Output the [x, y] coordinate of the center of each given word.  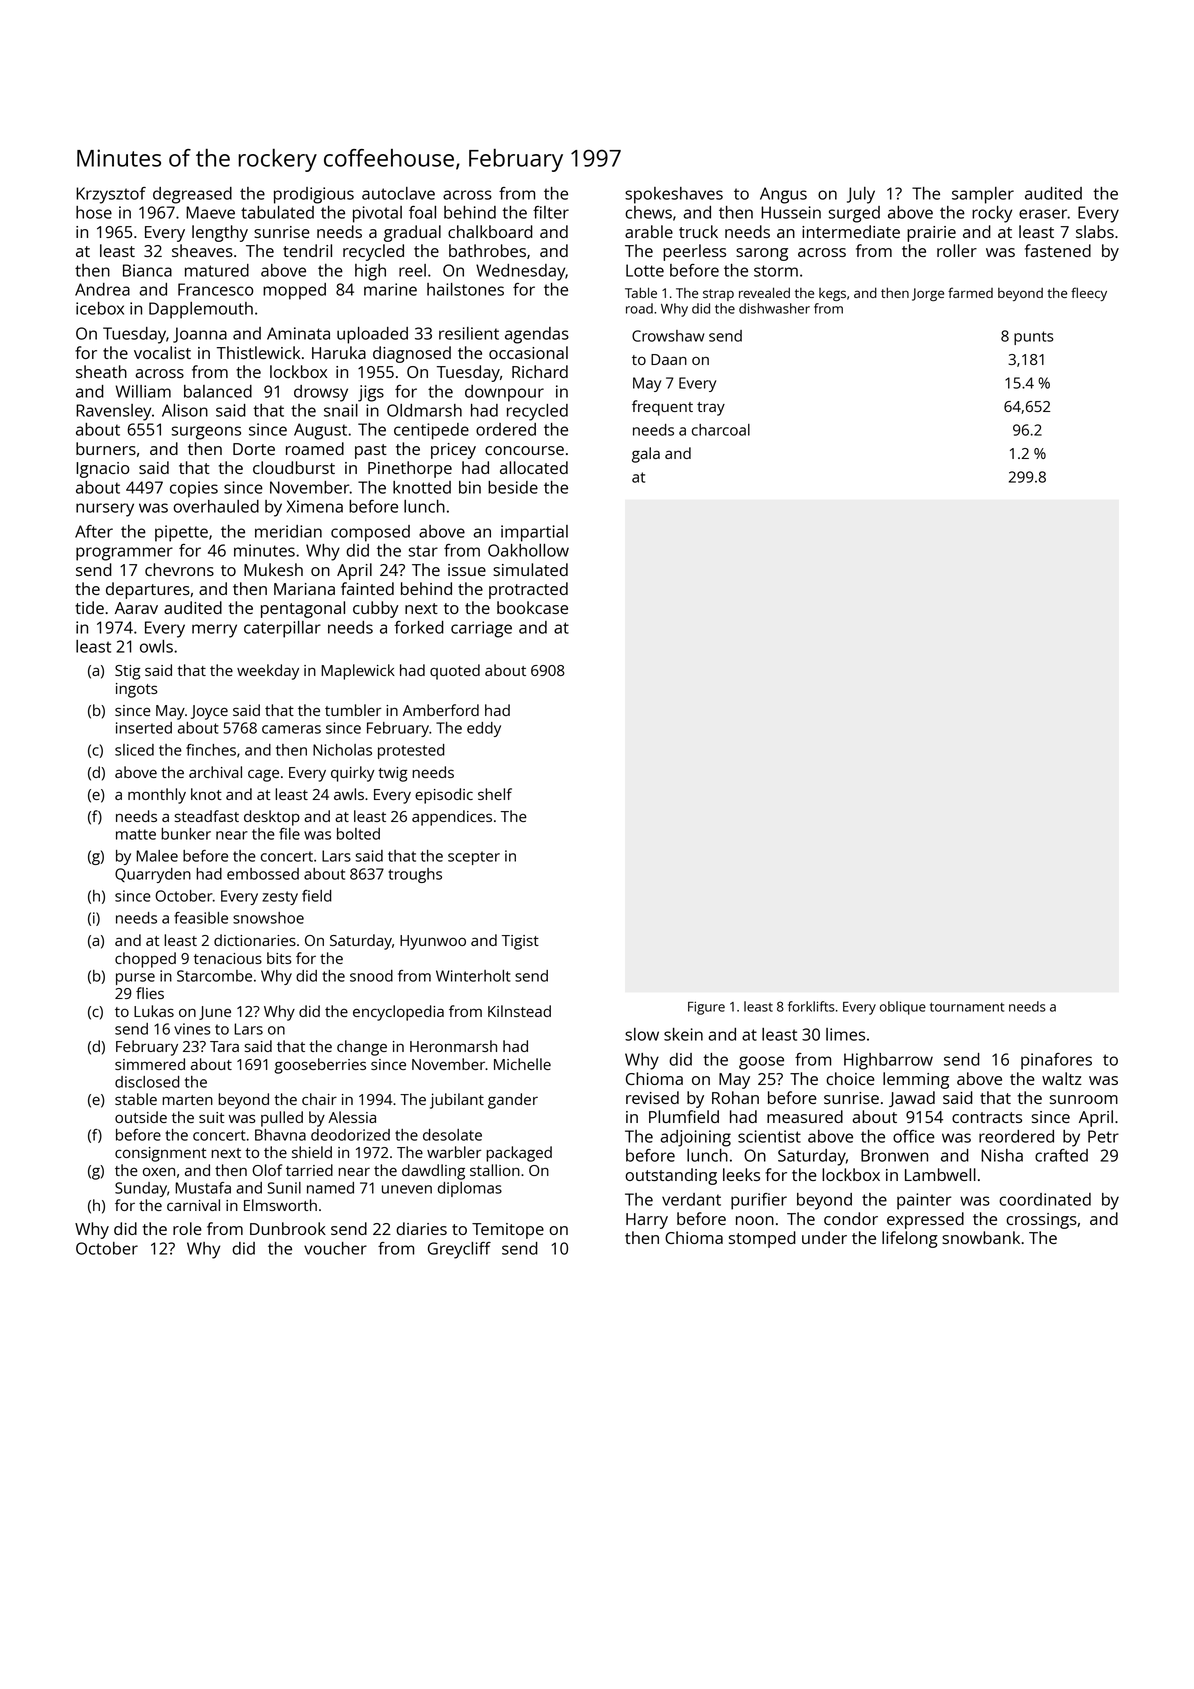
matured [217, 270]
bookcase [532, 607]
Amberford [441, 710]
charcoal [721, 430]
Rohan [735, 1097]
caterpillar [282, 629]
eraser [1043, 214]
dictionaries [255, 940]
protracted [528, 590]
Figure [706, 1008]
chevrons [179, 569]
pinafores [1056, 1061]
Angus [783, 195]
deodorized [350, 1135]
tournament [967, 1007]
